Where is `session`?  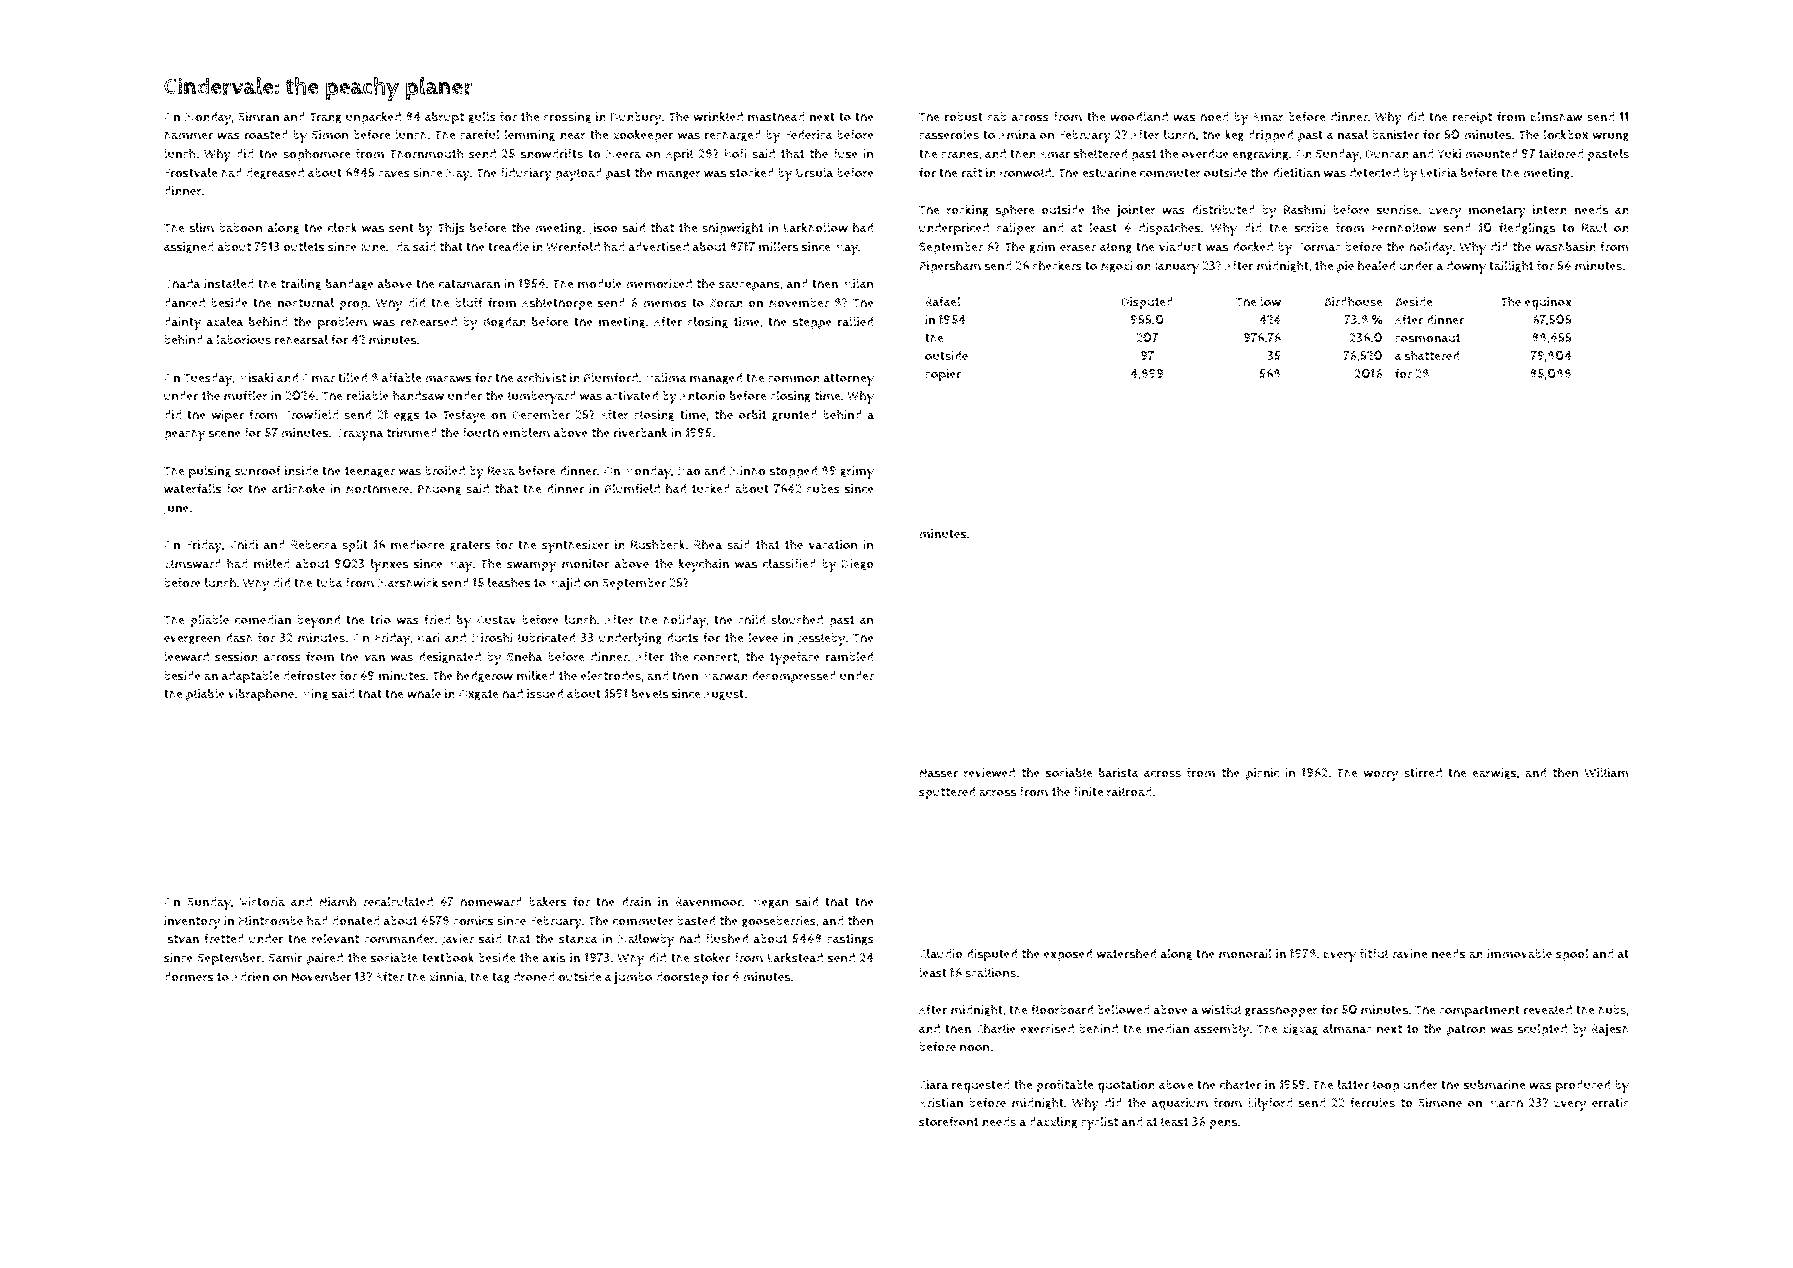 session is located at coordinates (236, 657).
